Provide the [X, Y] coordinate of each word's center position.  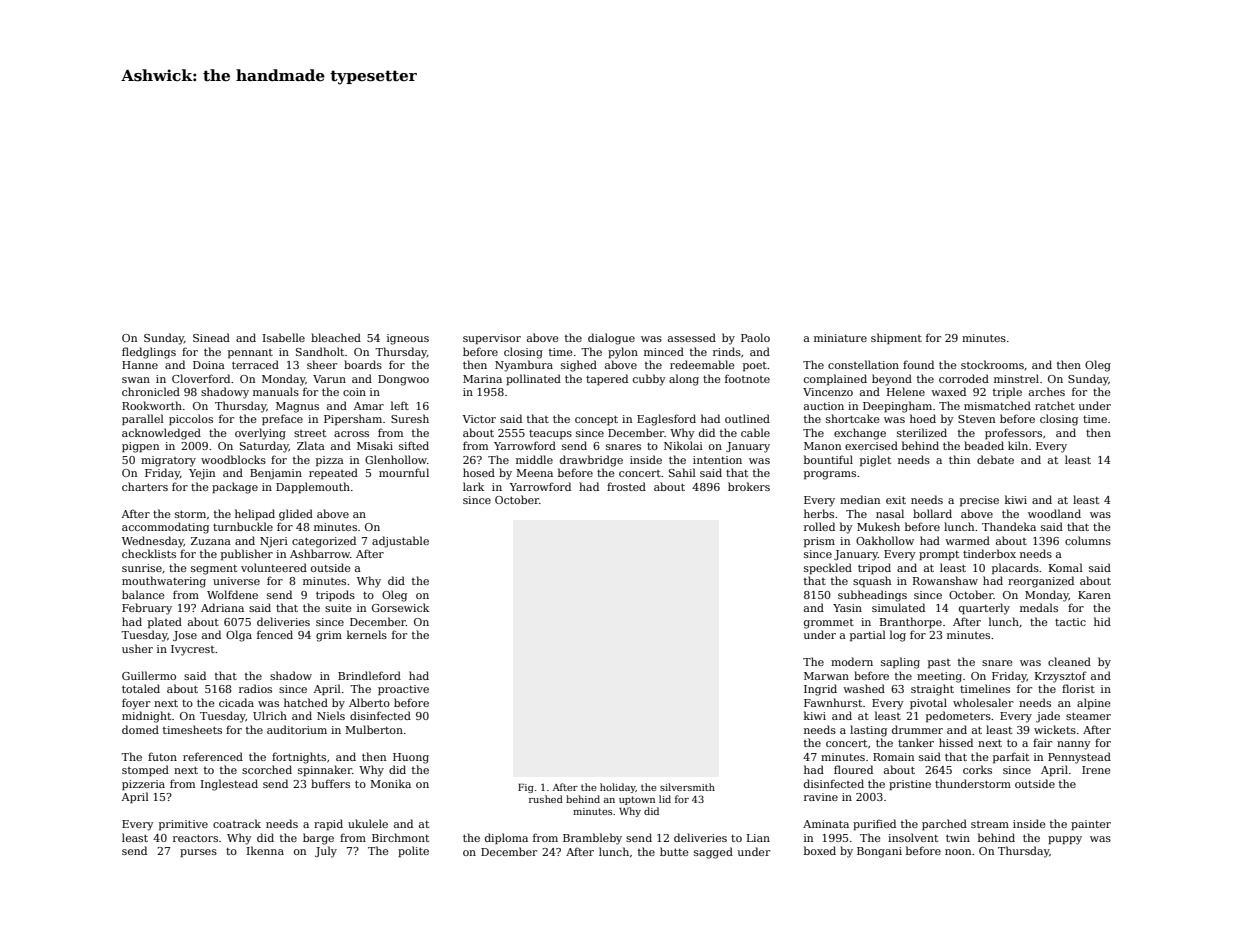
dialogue [611, 339]
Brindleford [369, 675]
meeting [939, 677]
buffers [330, 783]
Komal [1066, 567]
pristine [910, 785]
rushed [546, 799]
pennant [250, 353]
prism [819, 542]
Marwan [826, 676]
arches [1047, 391]
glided [296, 515]
